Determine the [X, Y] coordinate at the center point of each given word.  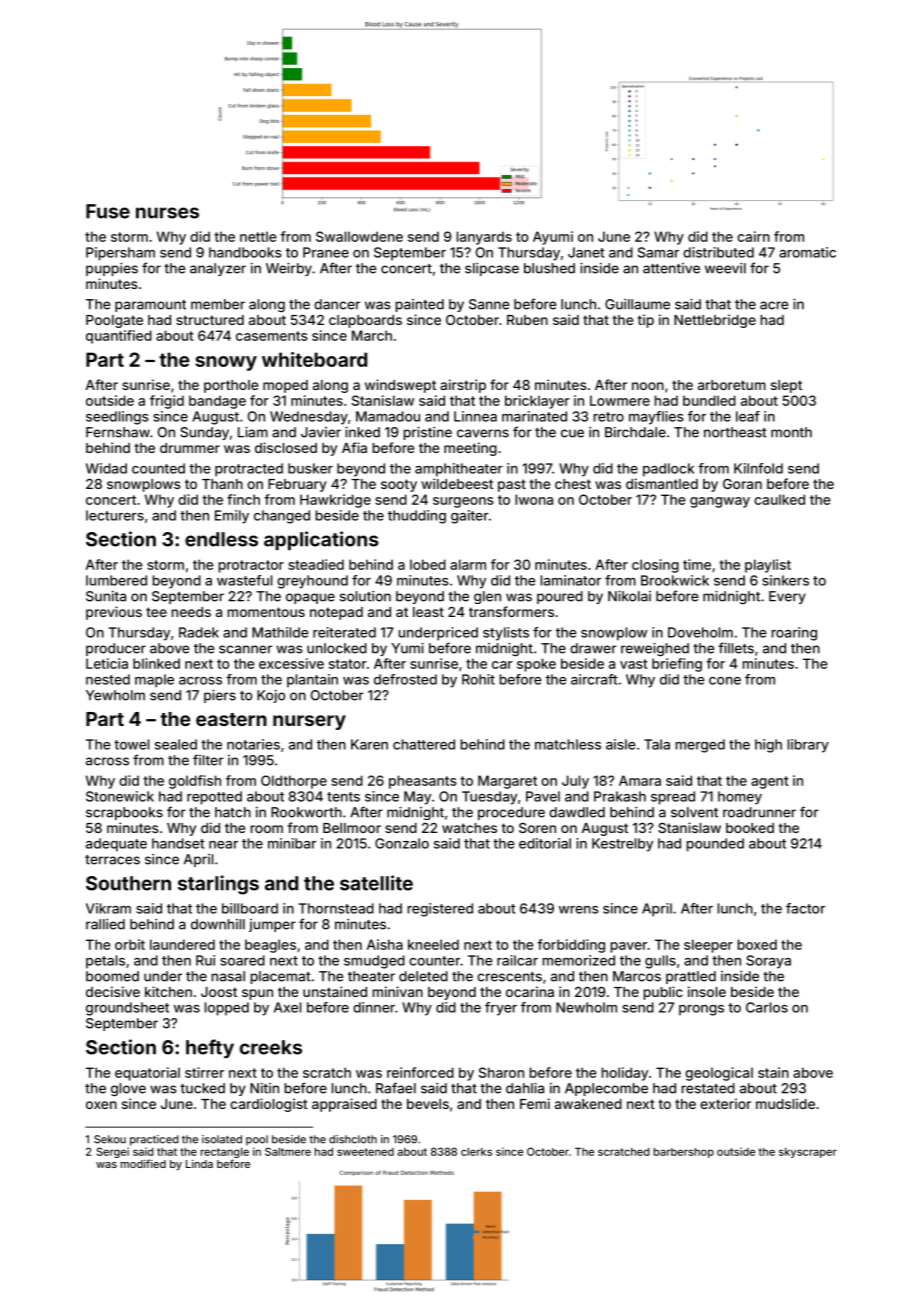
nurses [167, 213]
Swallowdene [359, 236]
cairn [753, 236]
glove [128, 1089]
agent [770, 782]
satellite [376, 883]
